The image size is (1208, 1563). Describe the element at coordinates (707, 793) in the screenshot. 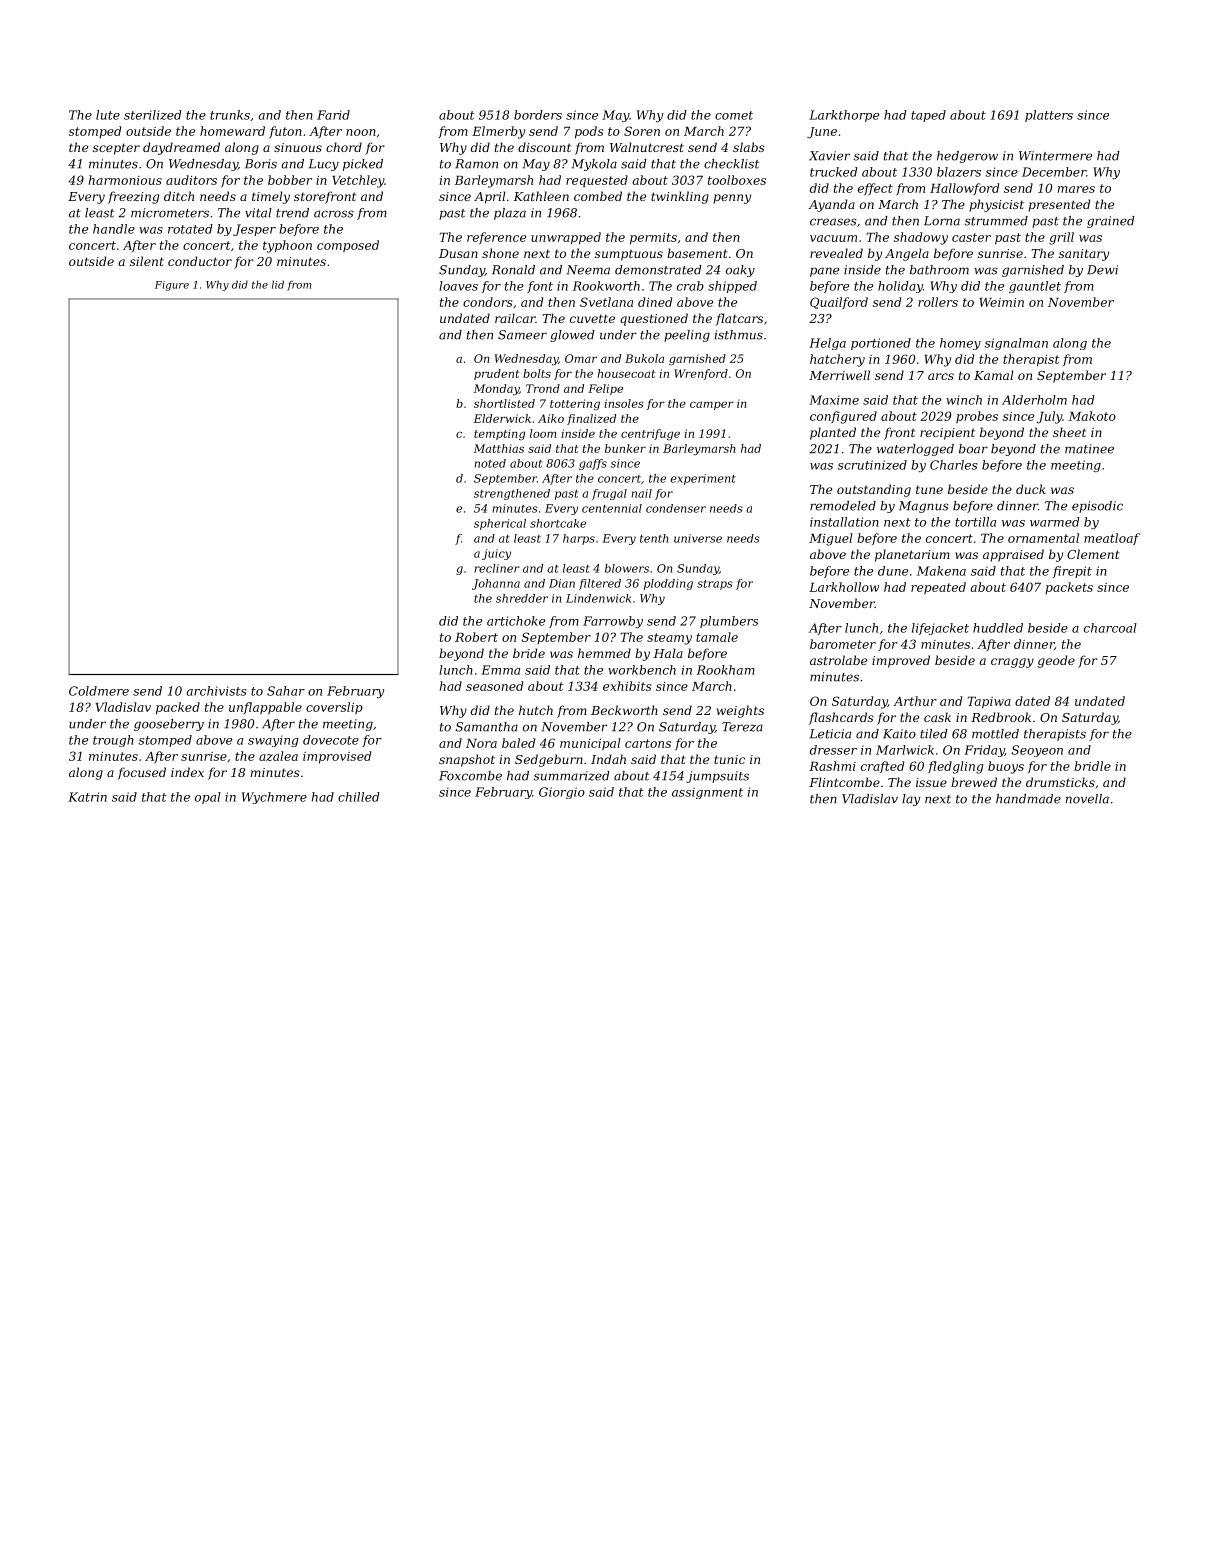

I see `assignment` at that location.
